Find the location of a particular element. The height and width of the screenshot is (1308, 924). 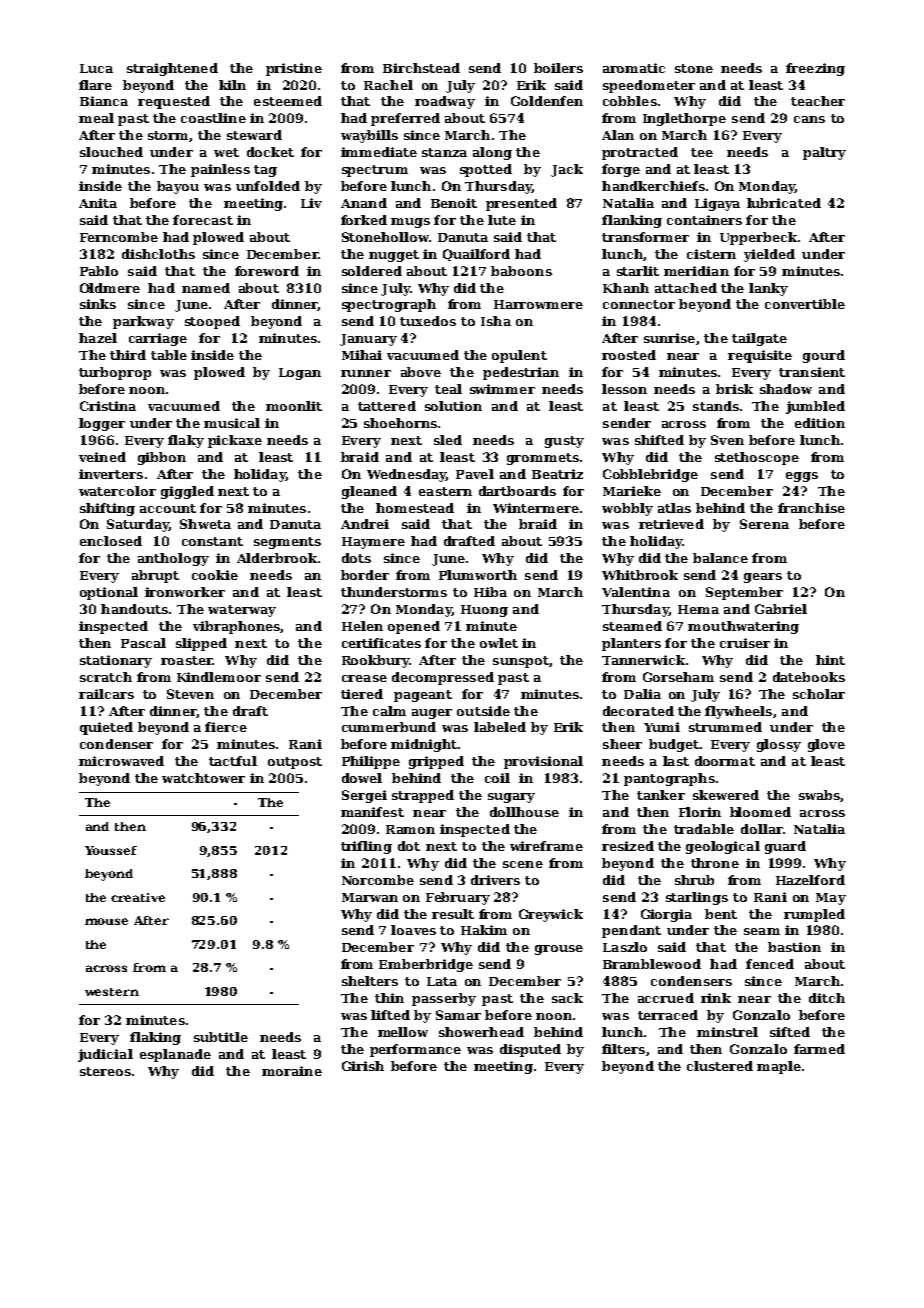

Birchstead is located at coordinates (421, 68).
